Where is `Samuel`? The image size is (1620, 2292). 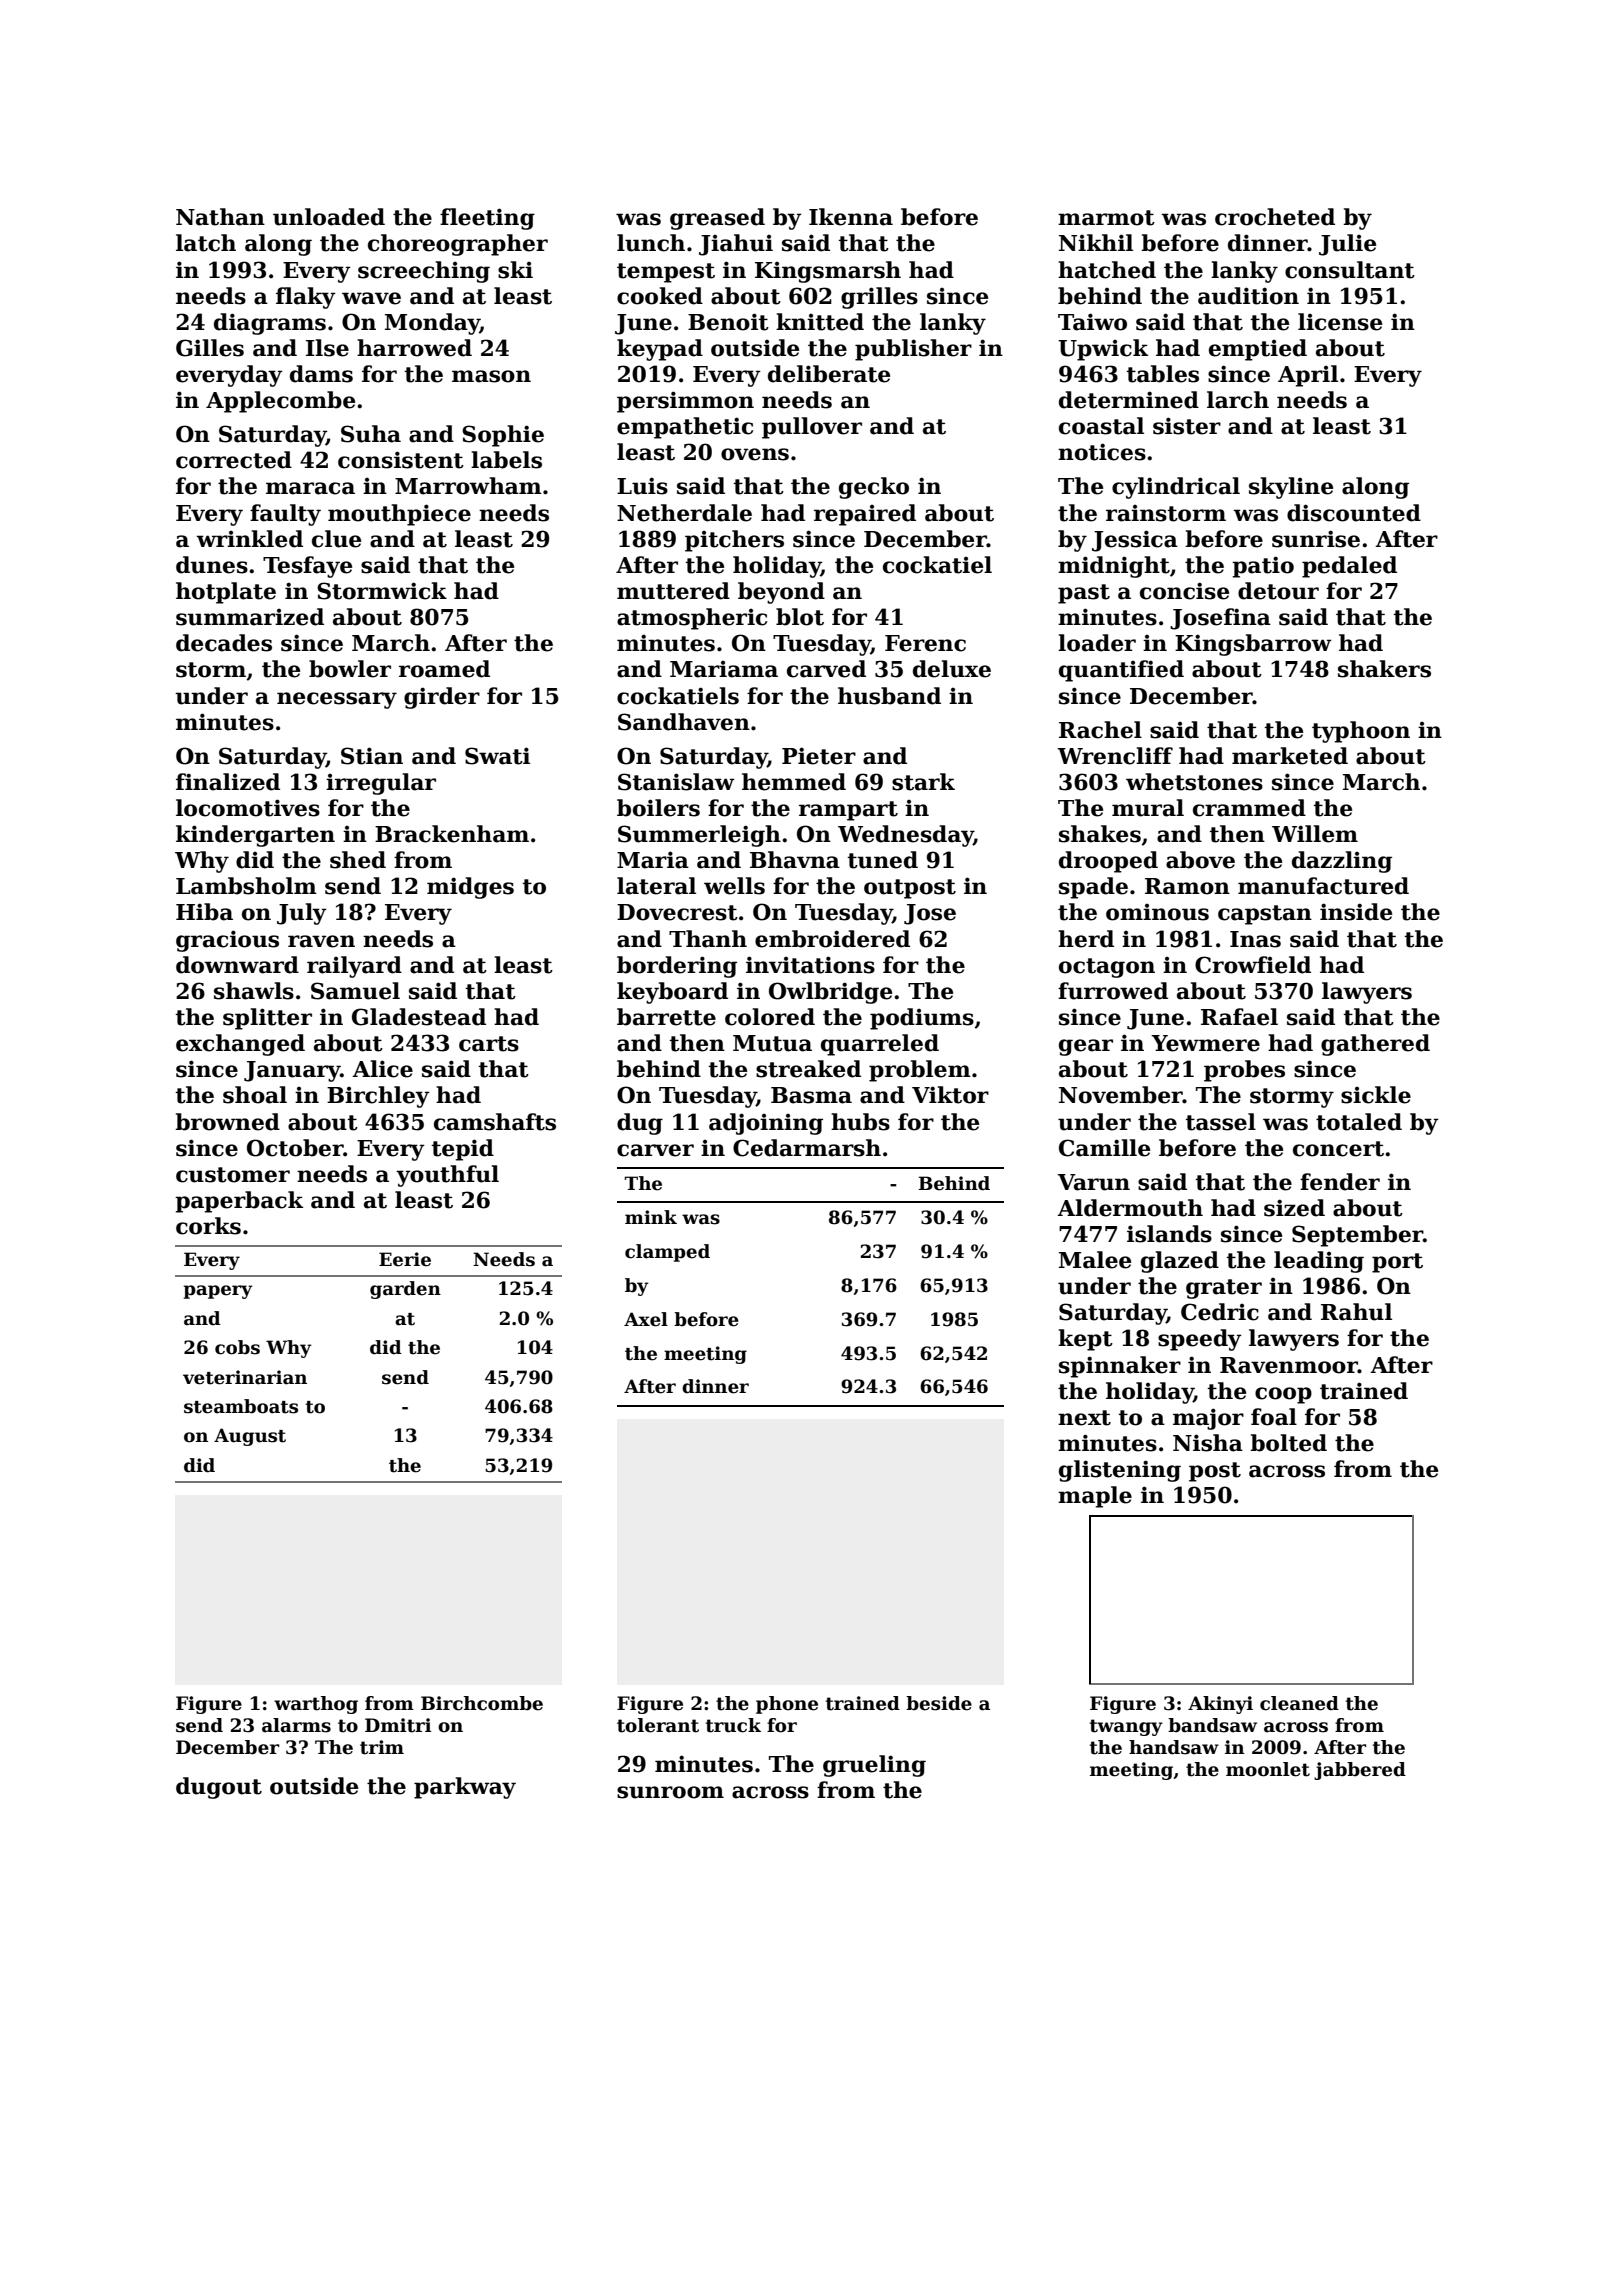
Samuel is located at coordinates (355, 991).
